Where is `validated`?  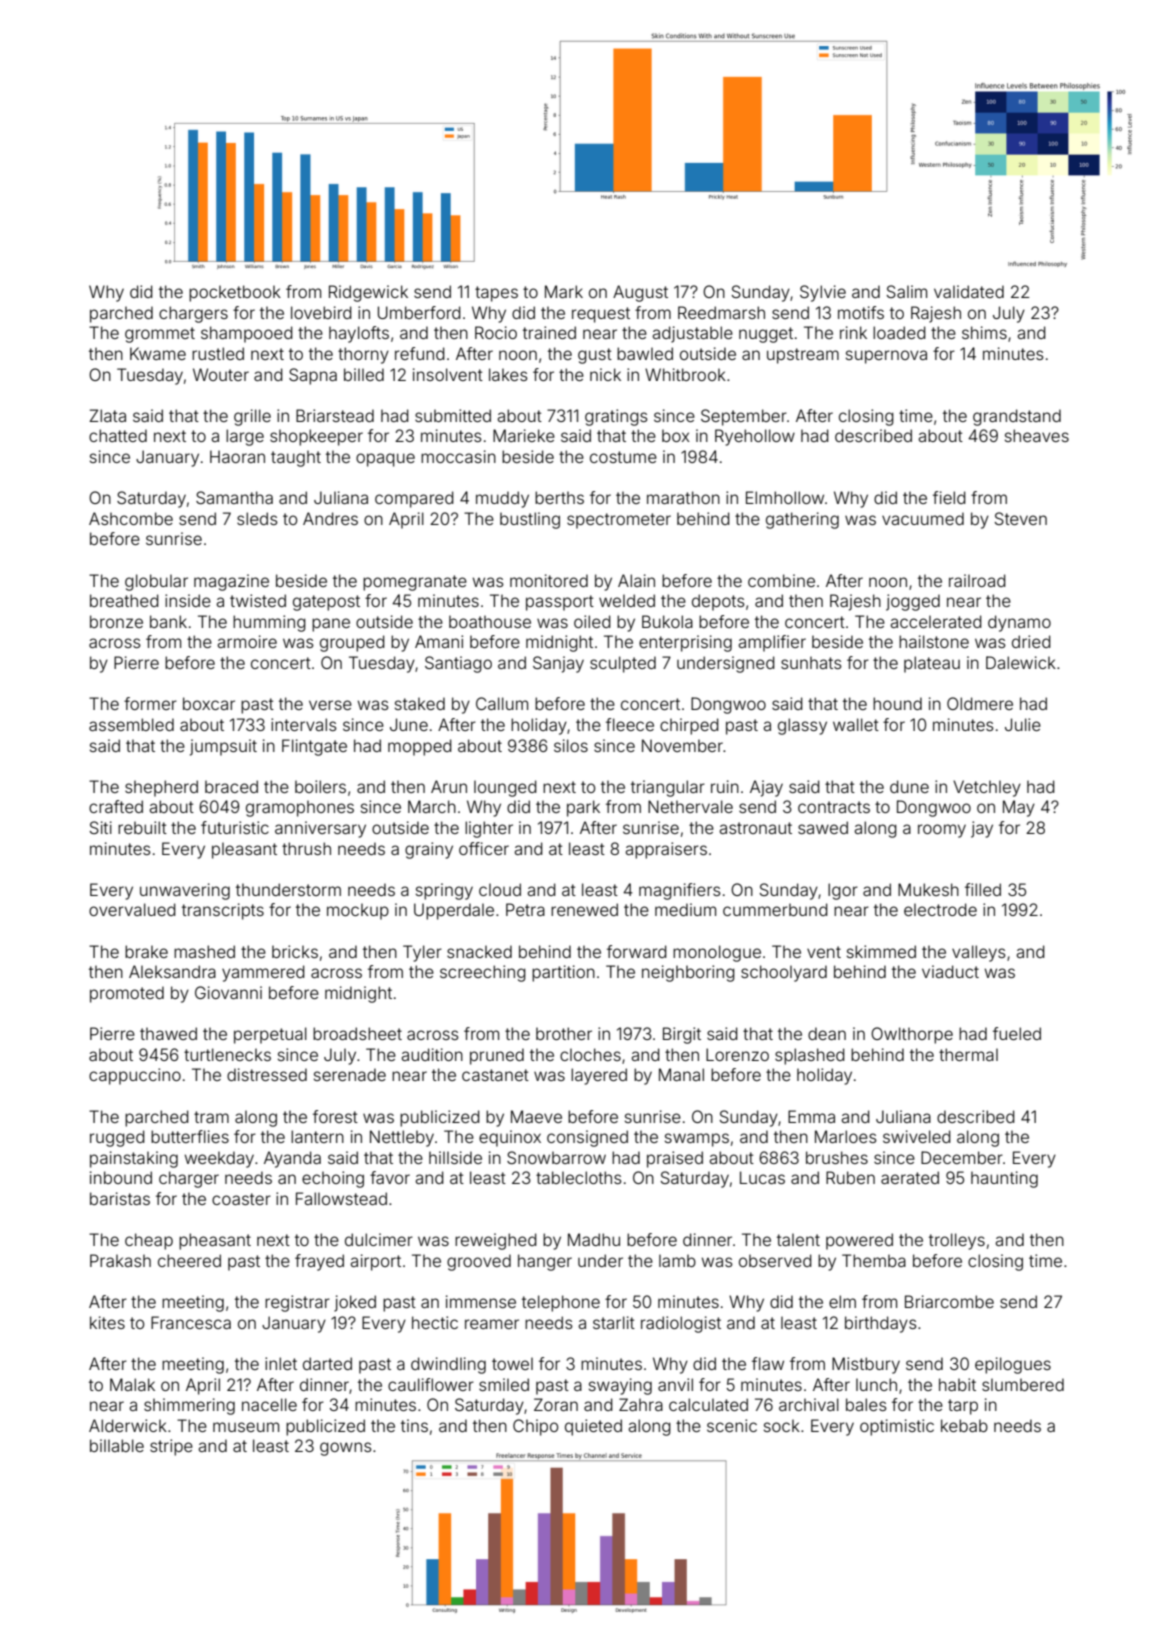
validated is located at coordinates (969, 291).
